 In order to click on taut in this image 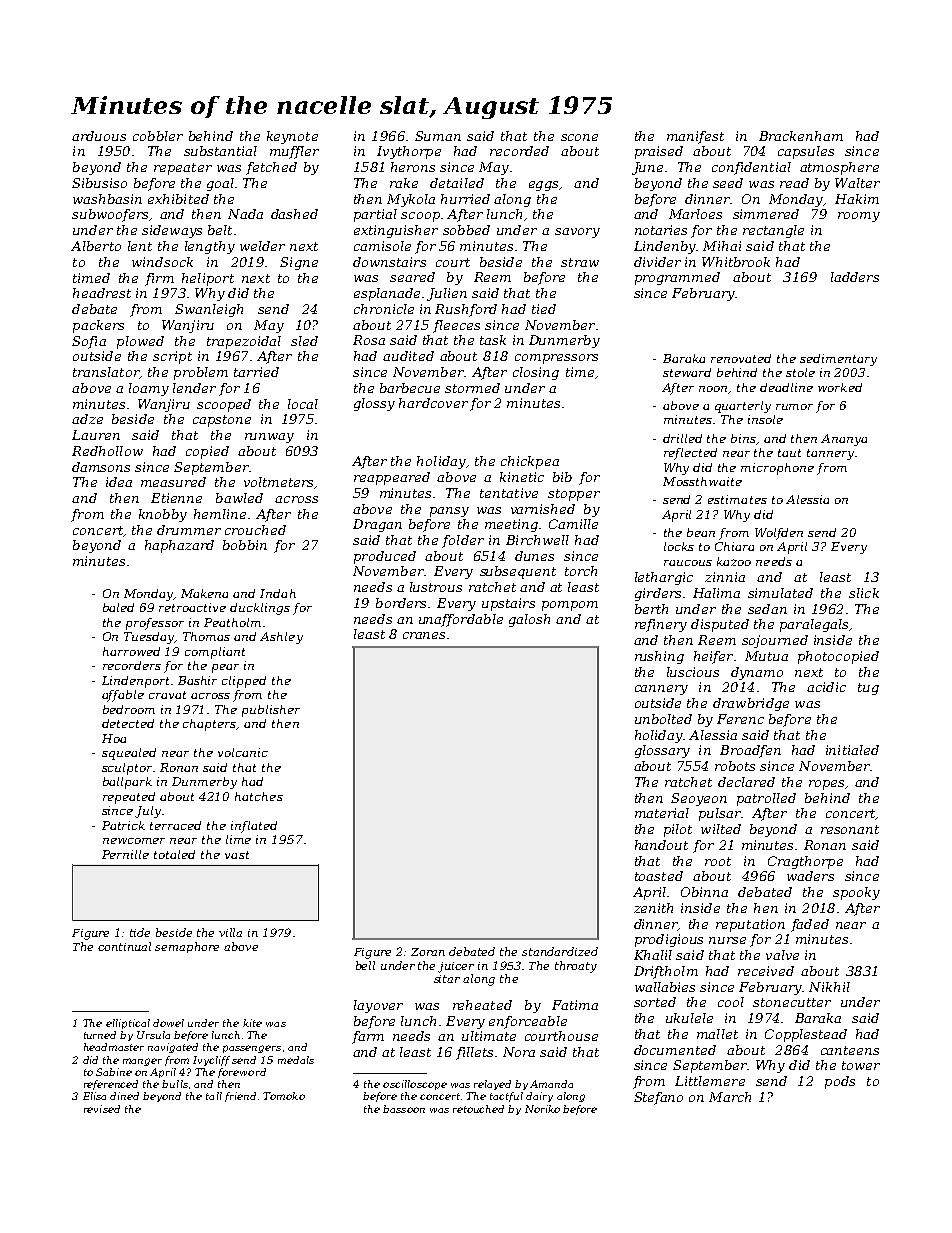, I will do `click(789, 453)`.
